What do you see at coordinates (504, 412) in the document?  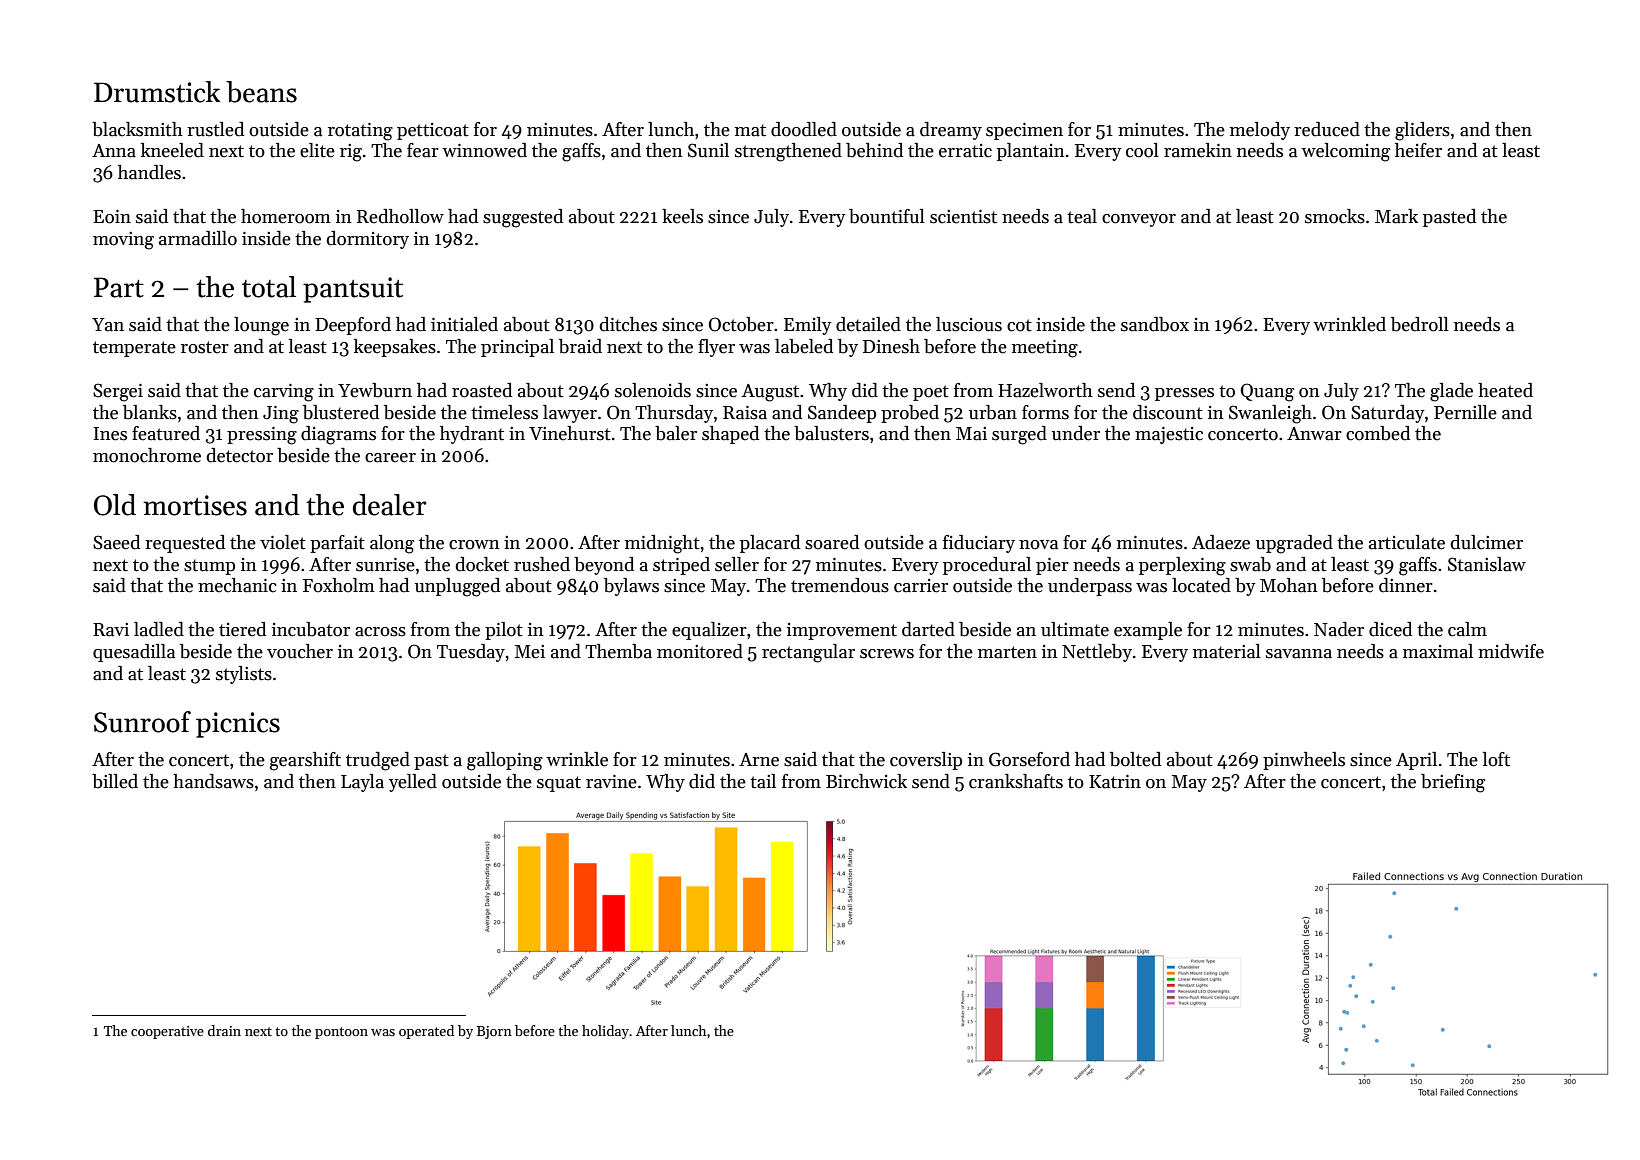 I see `timeless` at bounding box center [504, 412].
